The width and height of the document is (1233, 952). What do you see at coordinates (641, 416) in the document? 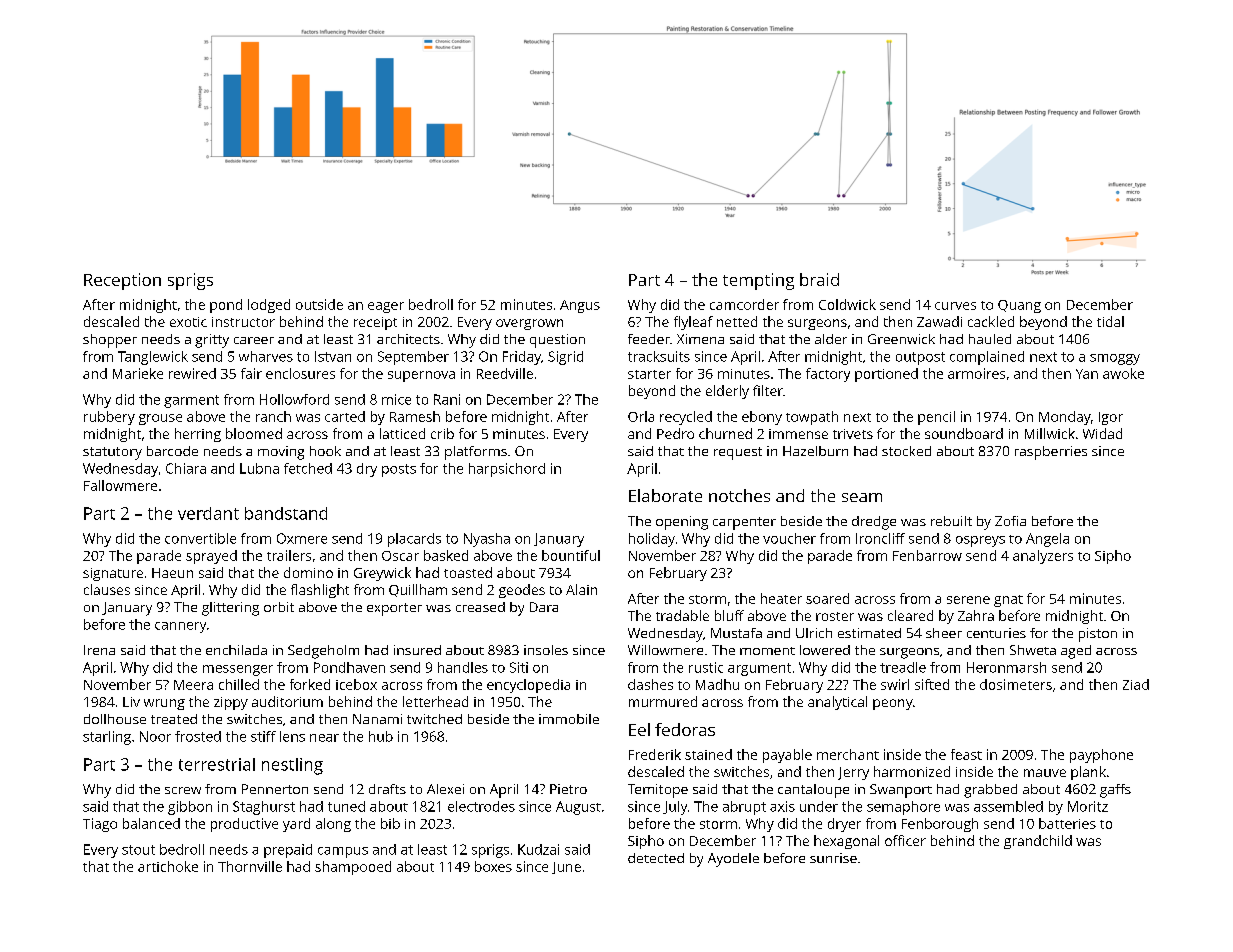
I see `Orla` at bounding box center [641, 416].
